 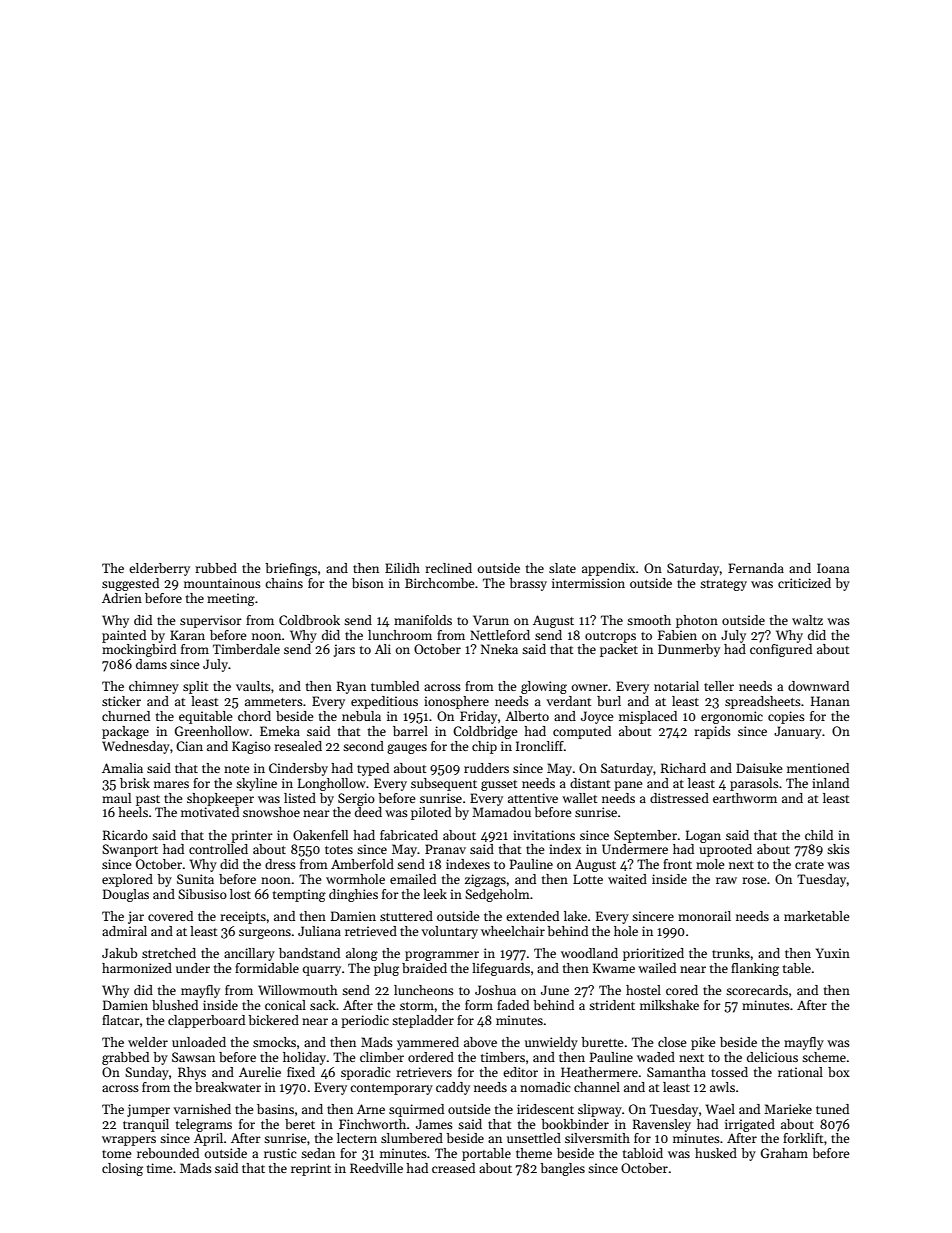 What do you see at coordinates (298, 746) in the screenshot?
I see `resealed` at bounding box center [298, 746].
